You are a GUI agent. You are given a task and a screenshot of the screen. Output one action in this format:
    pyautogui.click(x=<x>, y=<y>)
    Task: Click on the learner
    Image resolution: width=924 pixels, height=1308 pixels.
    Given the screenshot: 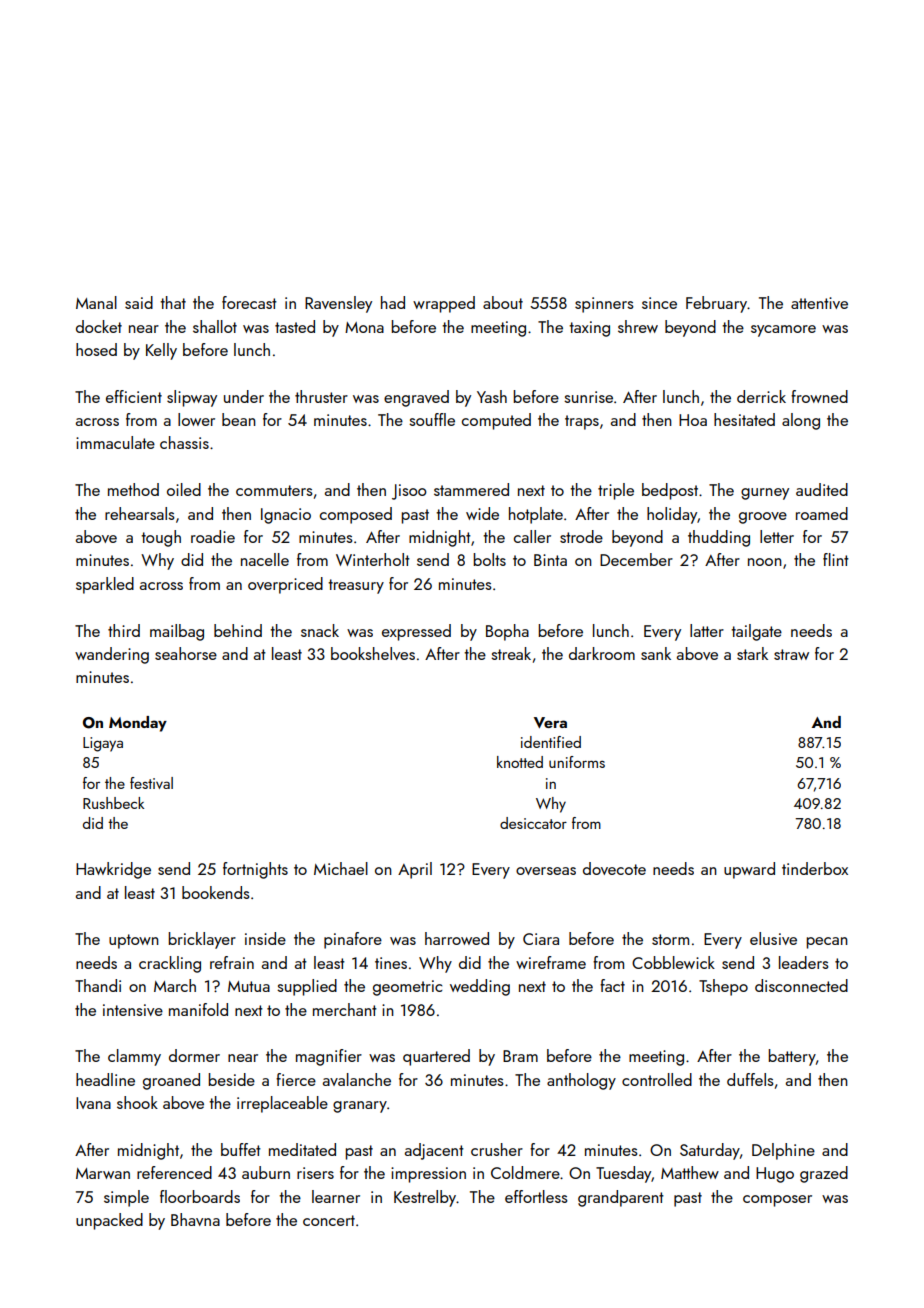 What is the action you would take?
    pyautogui.click(x=336, y=1196)
